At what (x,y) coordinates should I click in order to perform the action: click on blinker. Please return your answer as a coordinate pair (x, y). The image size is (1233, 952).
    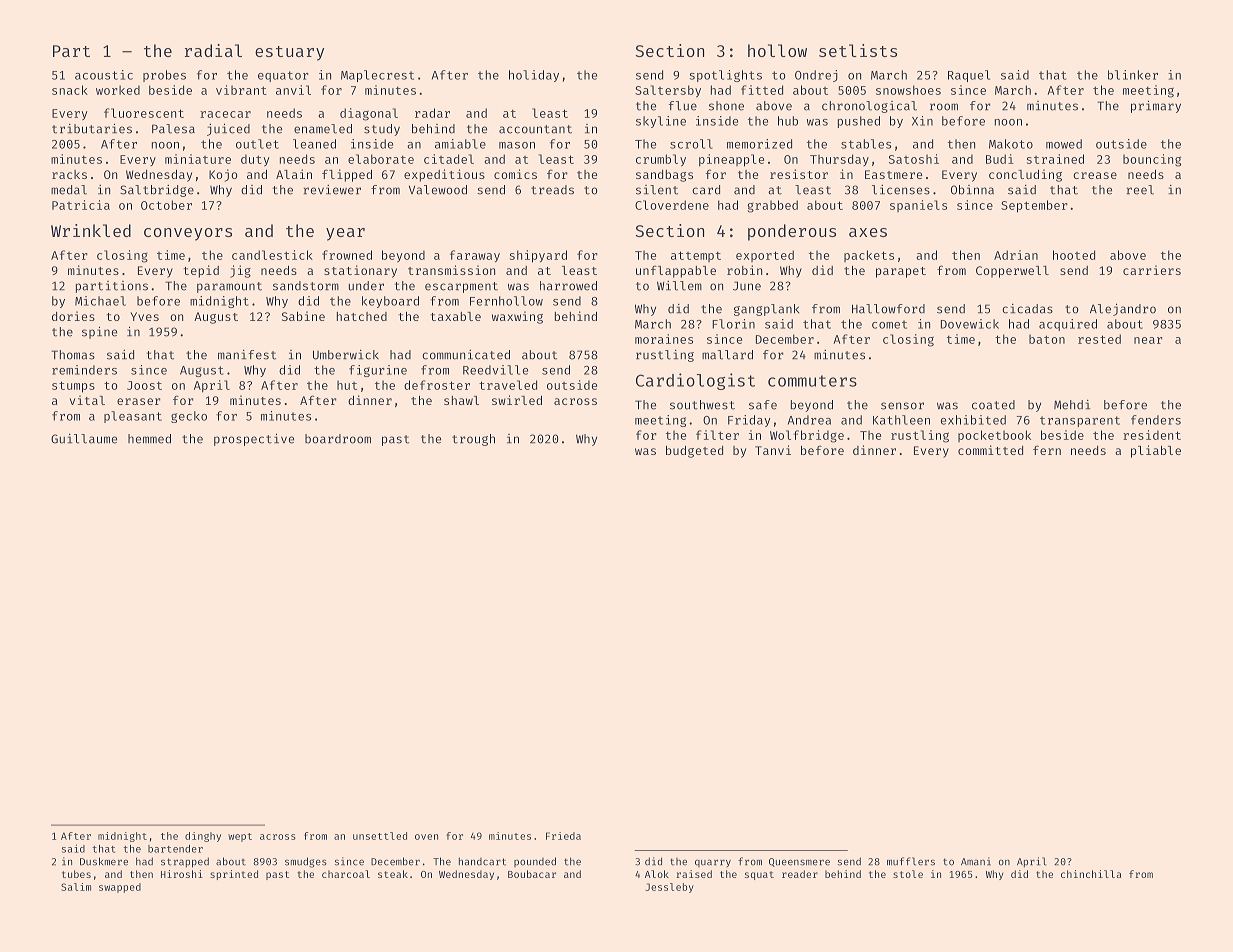
    Looking at the image, I should click on (1133, 75).
